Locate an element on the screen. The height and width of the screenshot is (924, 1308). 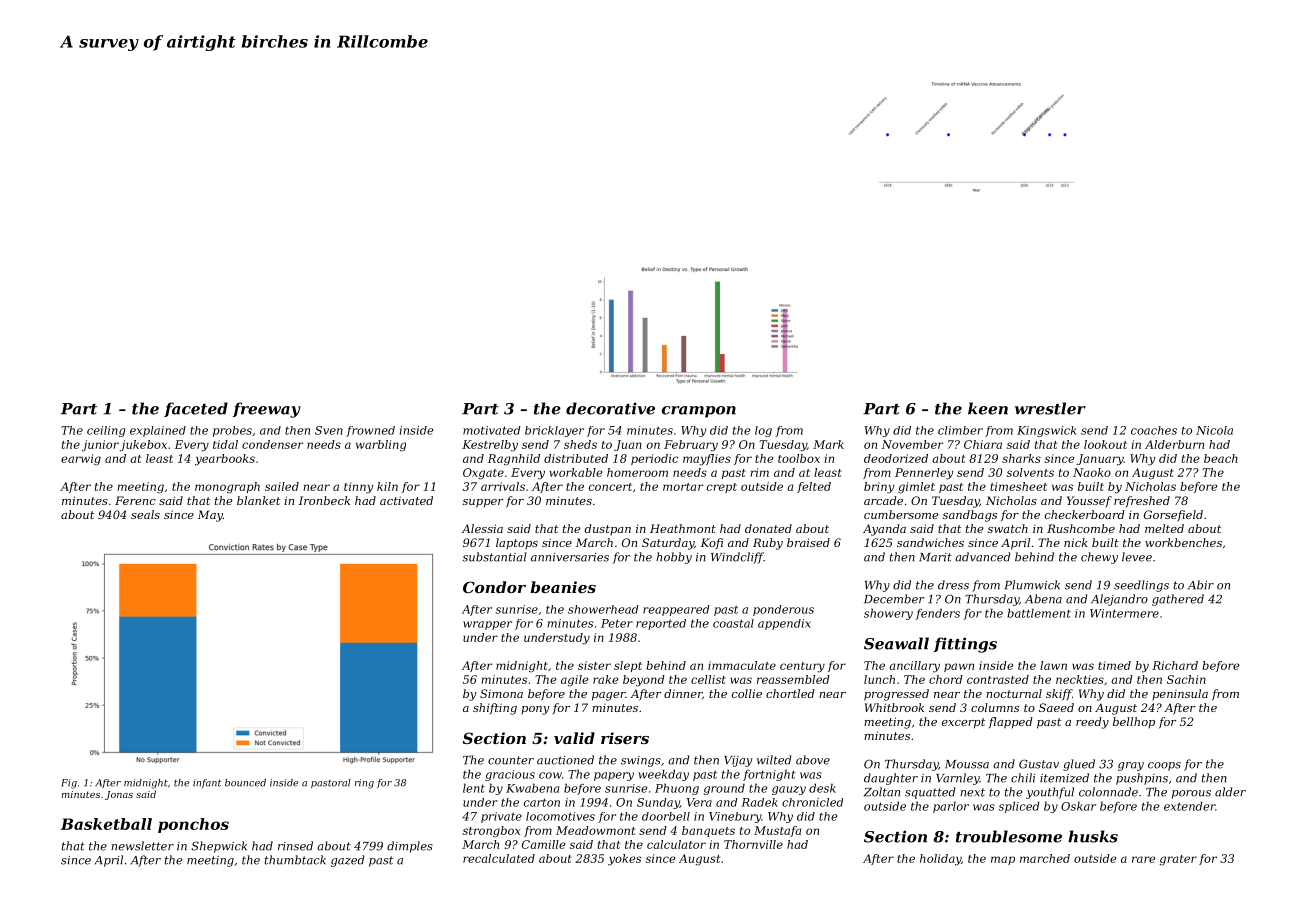
Wintermere is located at coordinates (1124, 613).
